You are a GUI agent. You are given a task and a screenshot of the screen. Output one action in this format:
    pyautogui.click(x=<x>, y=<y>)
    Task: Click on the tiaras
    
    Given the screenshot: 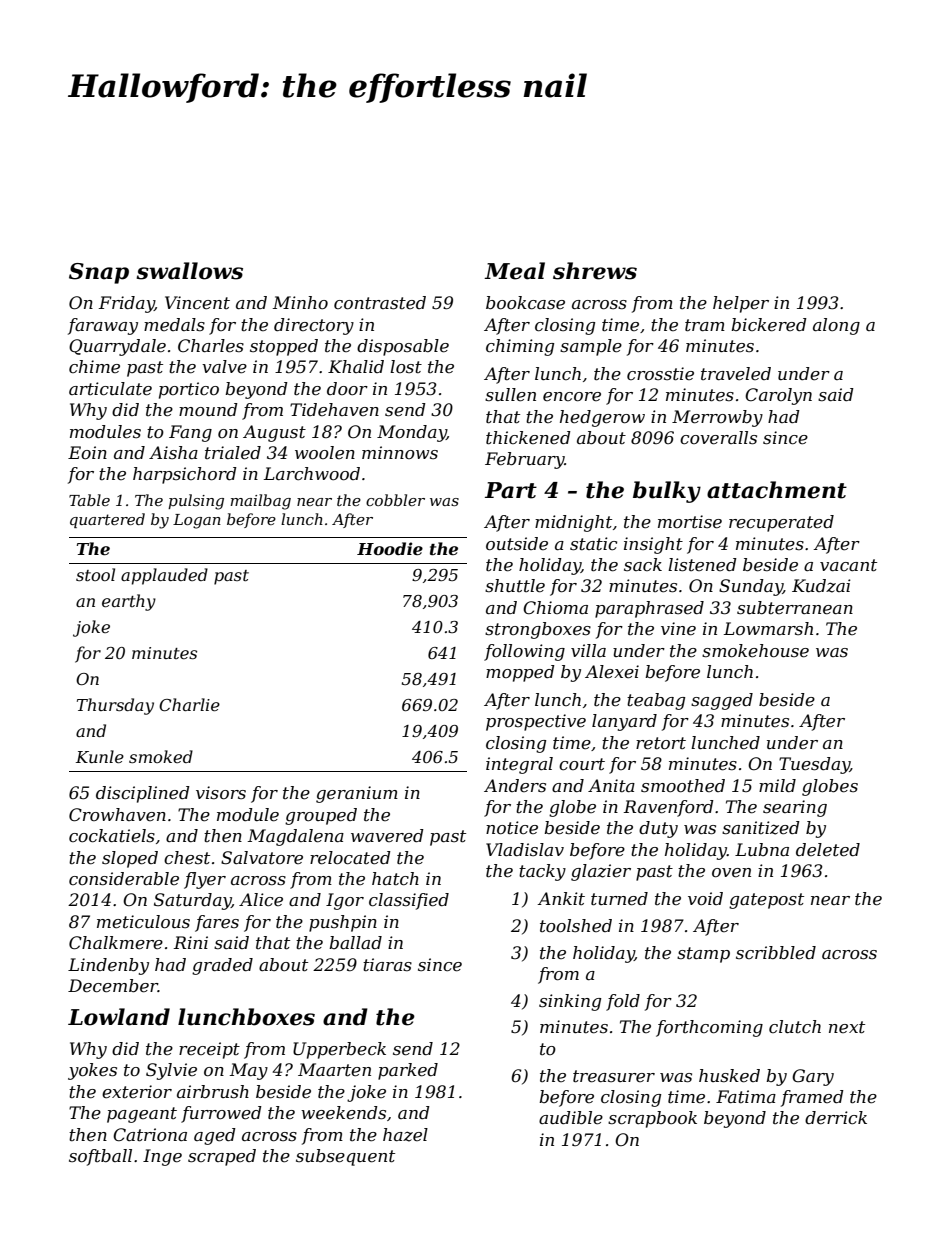 What is the action you would take?
    pyautogui.click(x=387, y=964)
